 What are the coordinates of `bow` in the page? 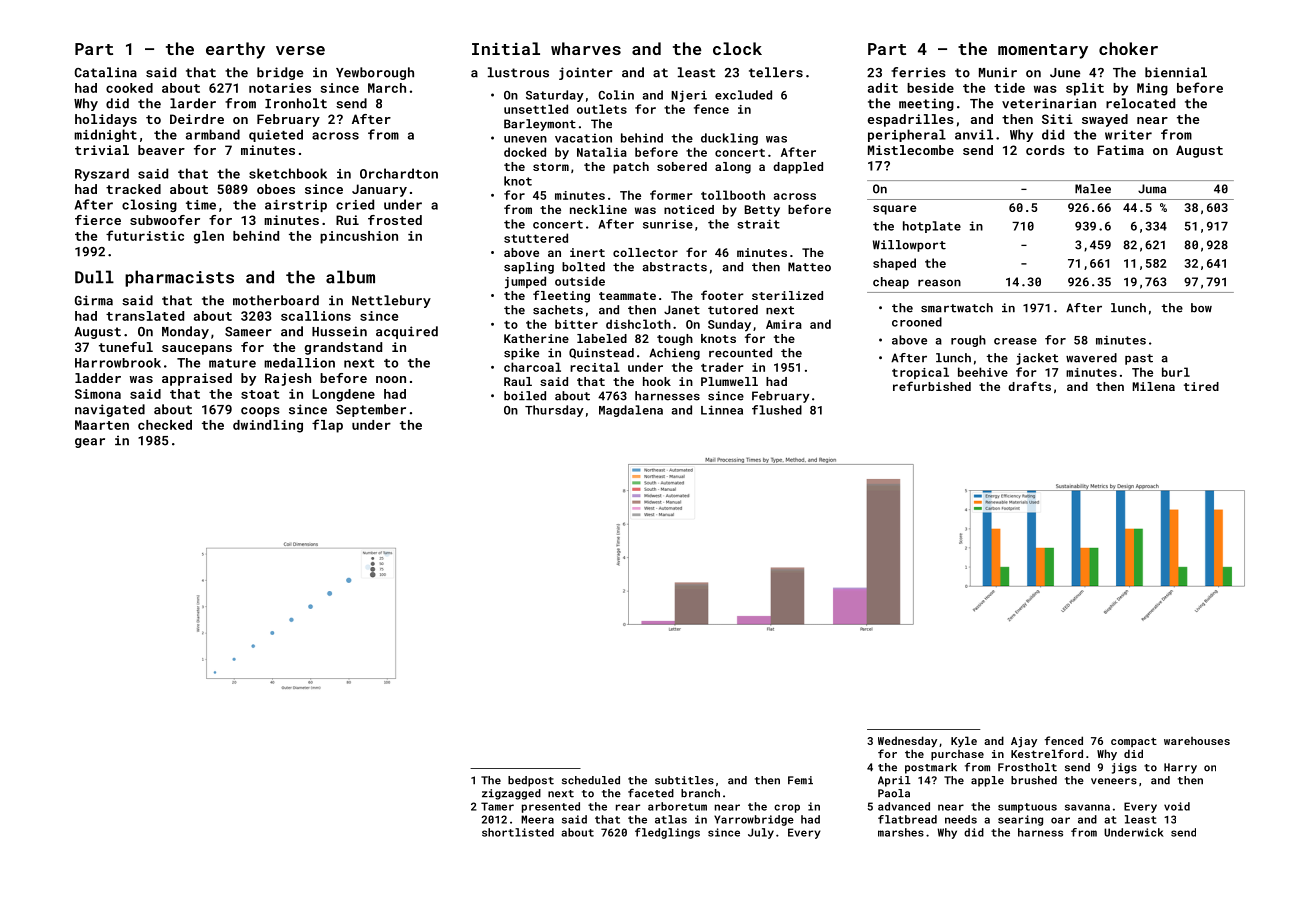 It's located at (1201, 308).
